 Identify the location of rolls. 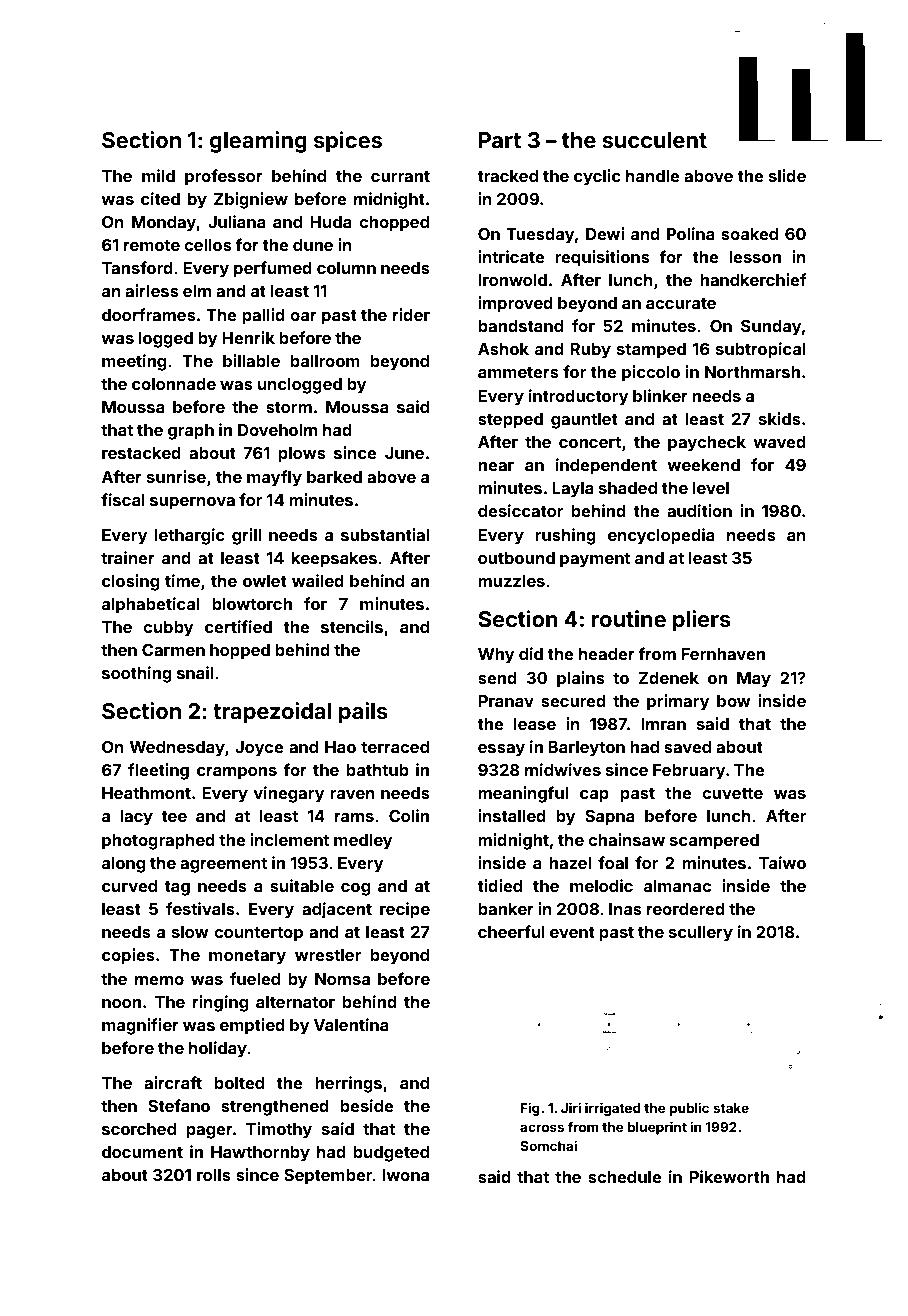
(214, 1175).
